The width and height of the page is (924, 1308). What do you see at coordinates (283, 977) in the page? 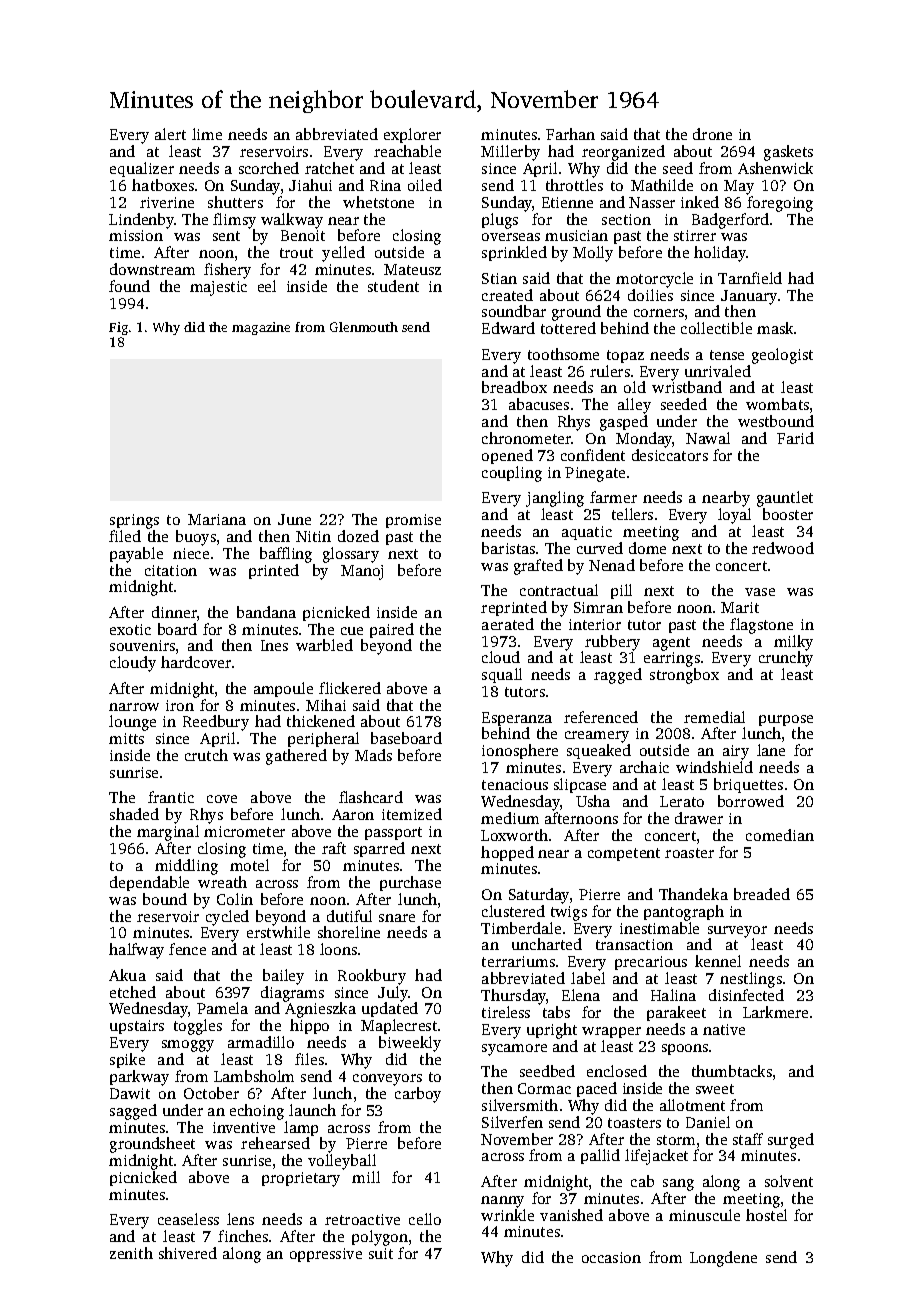
I see `bailey` at bounding box center [283, 977].
